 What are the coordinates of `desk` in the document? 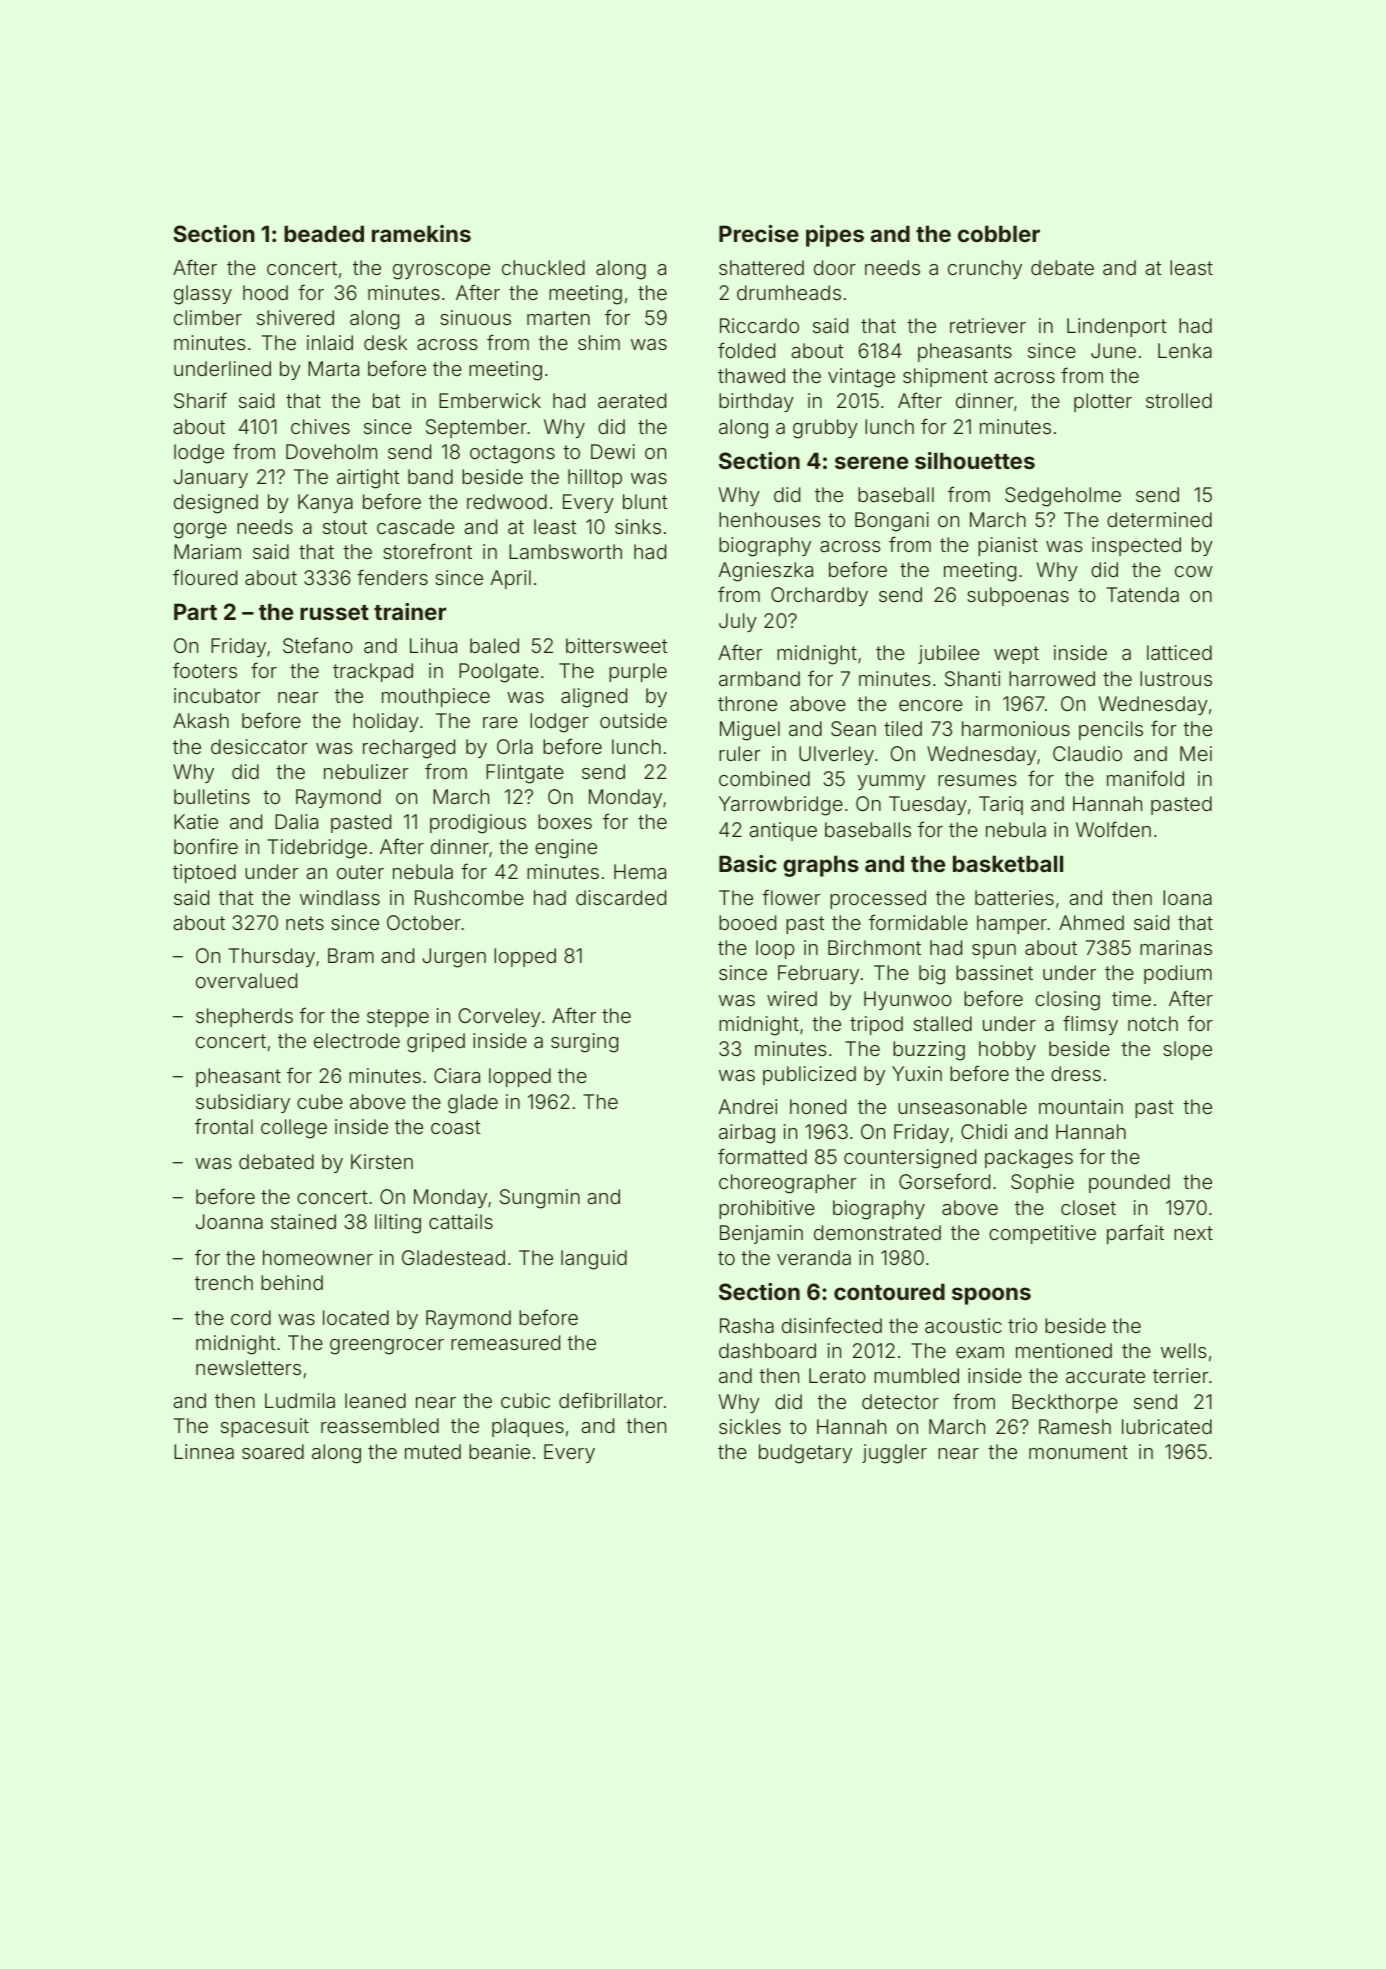 It's located at (385, 342).
